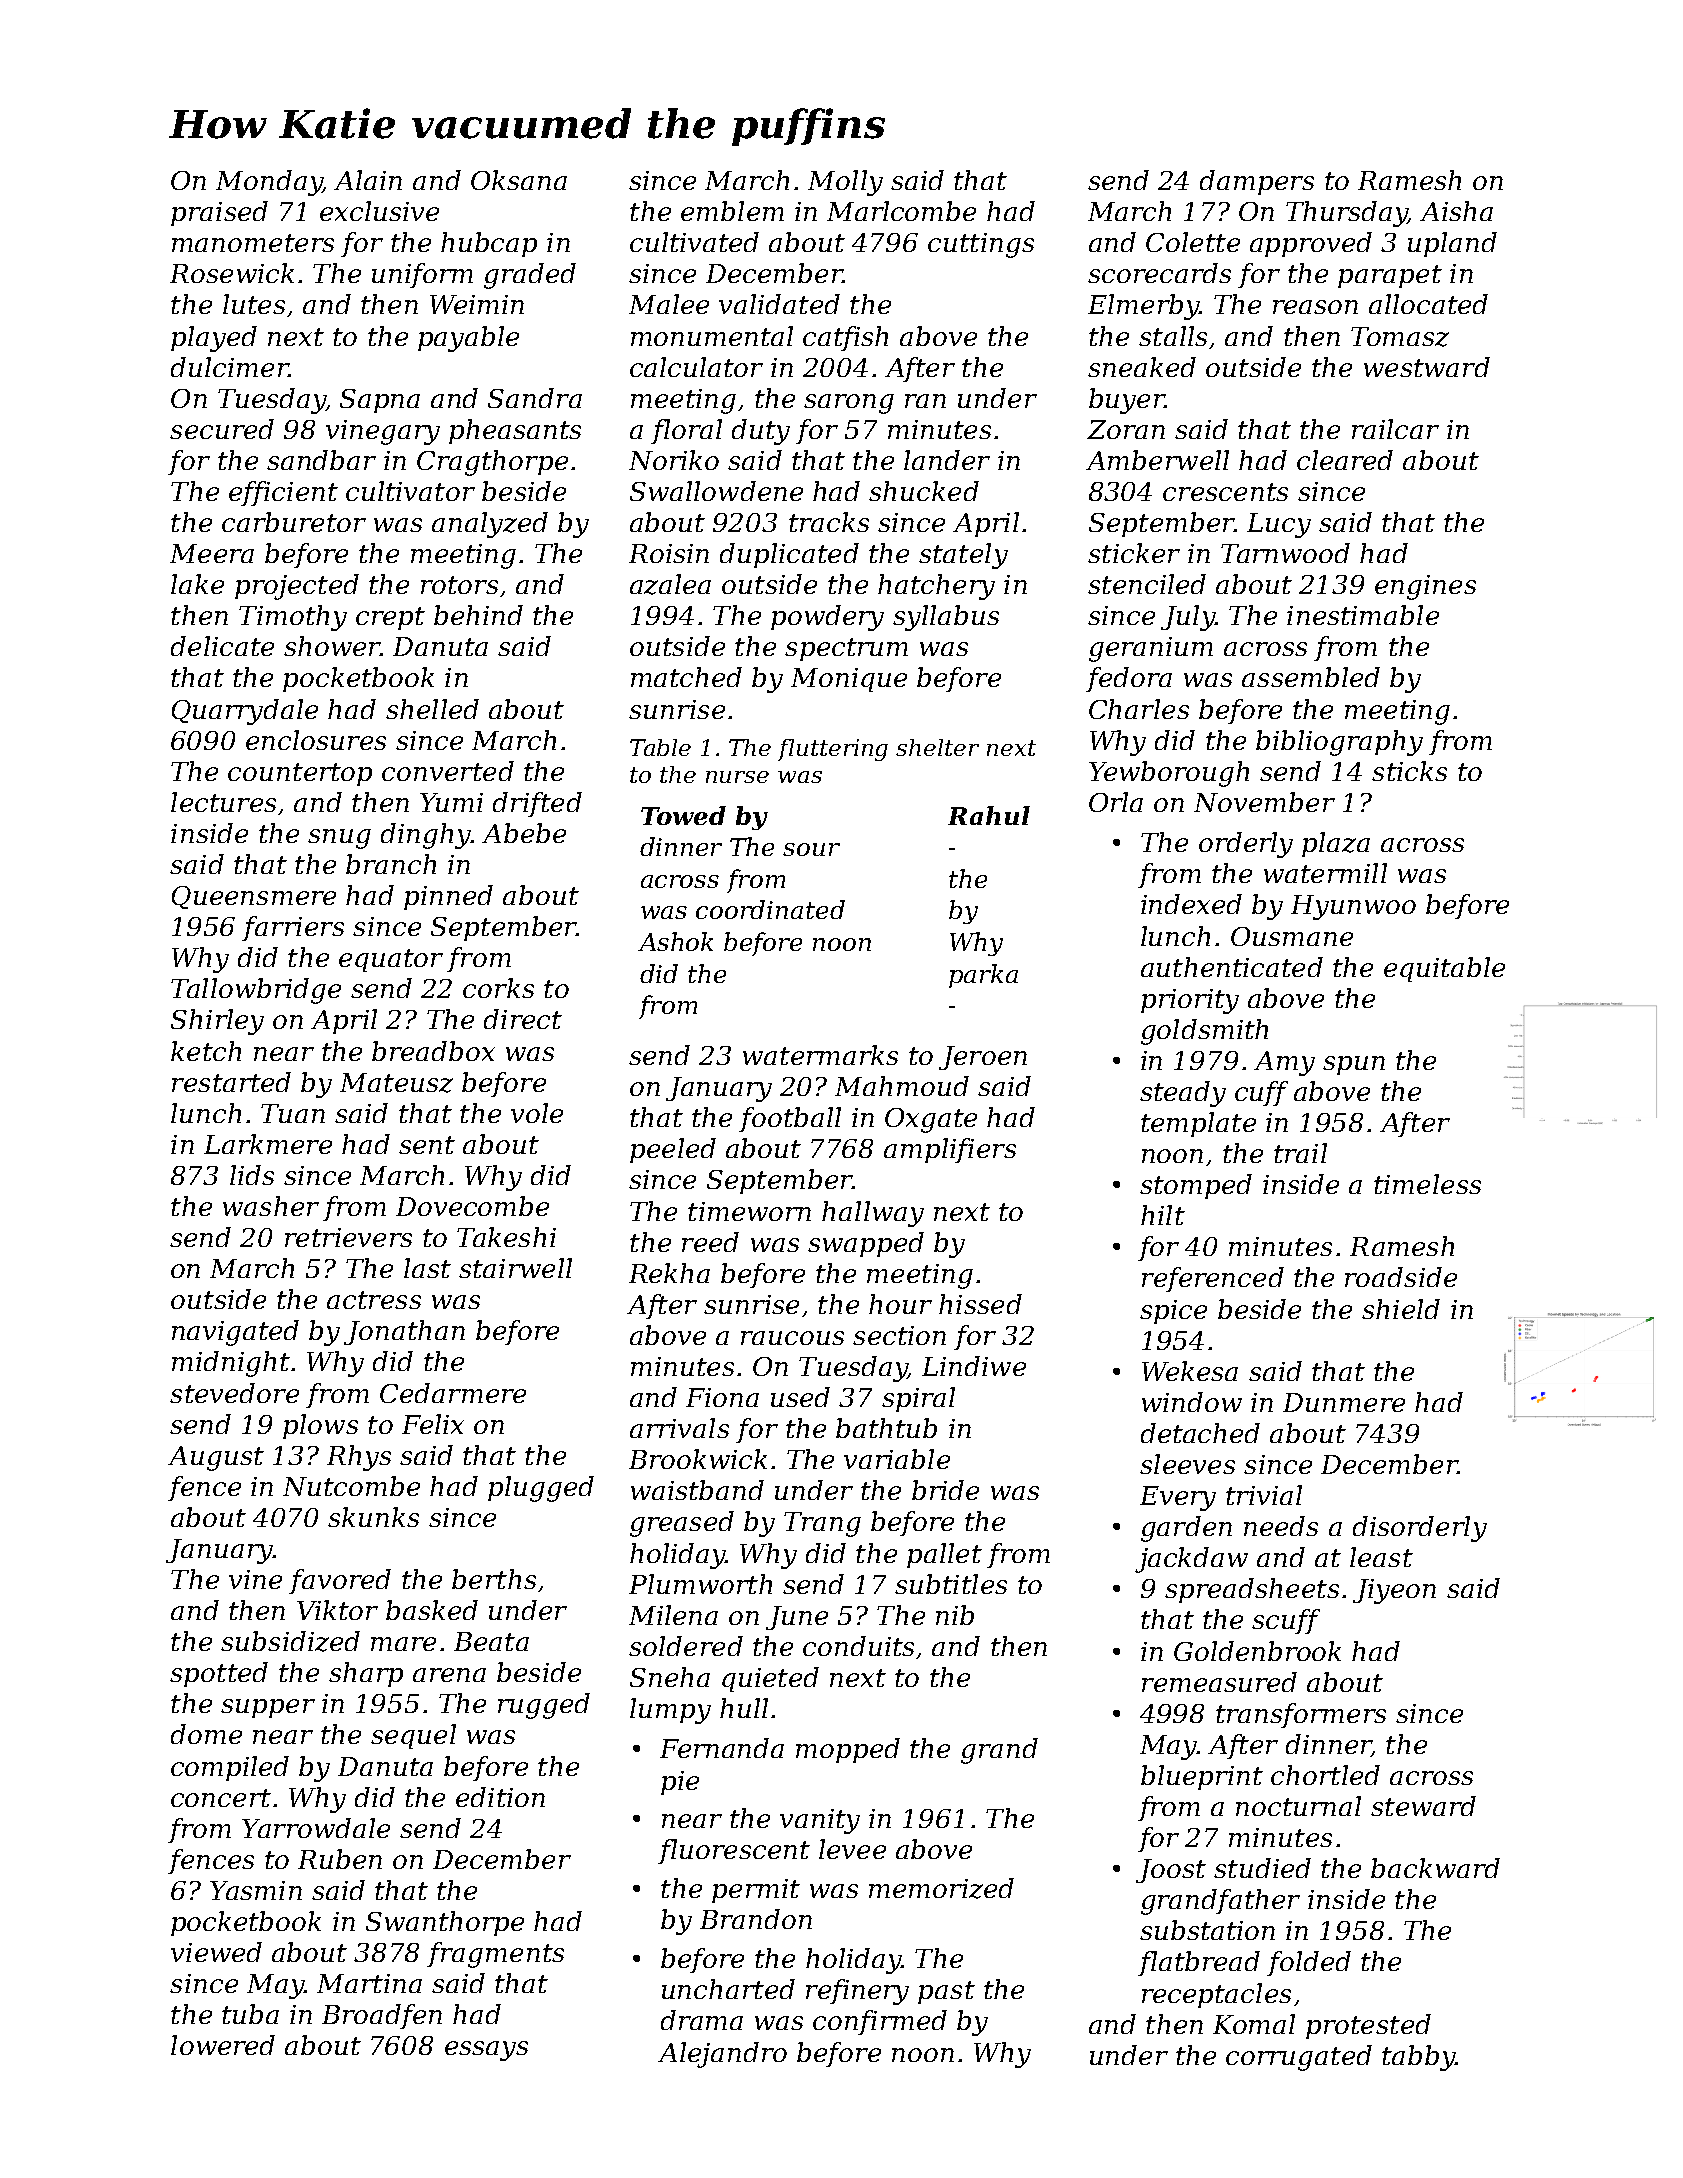 The height and width of the page is (2178, 1683). I want to click on lowered, so click(223, 2045).
